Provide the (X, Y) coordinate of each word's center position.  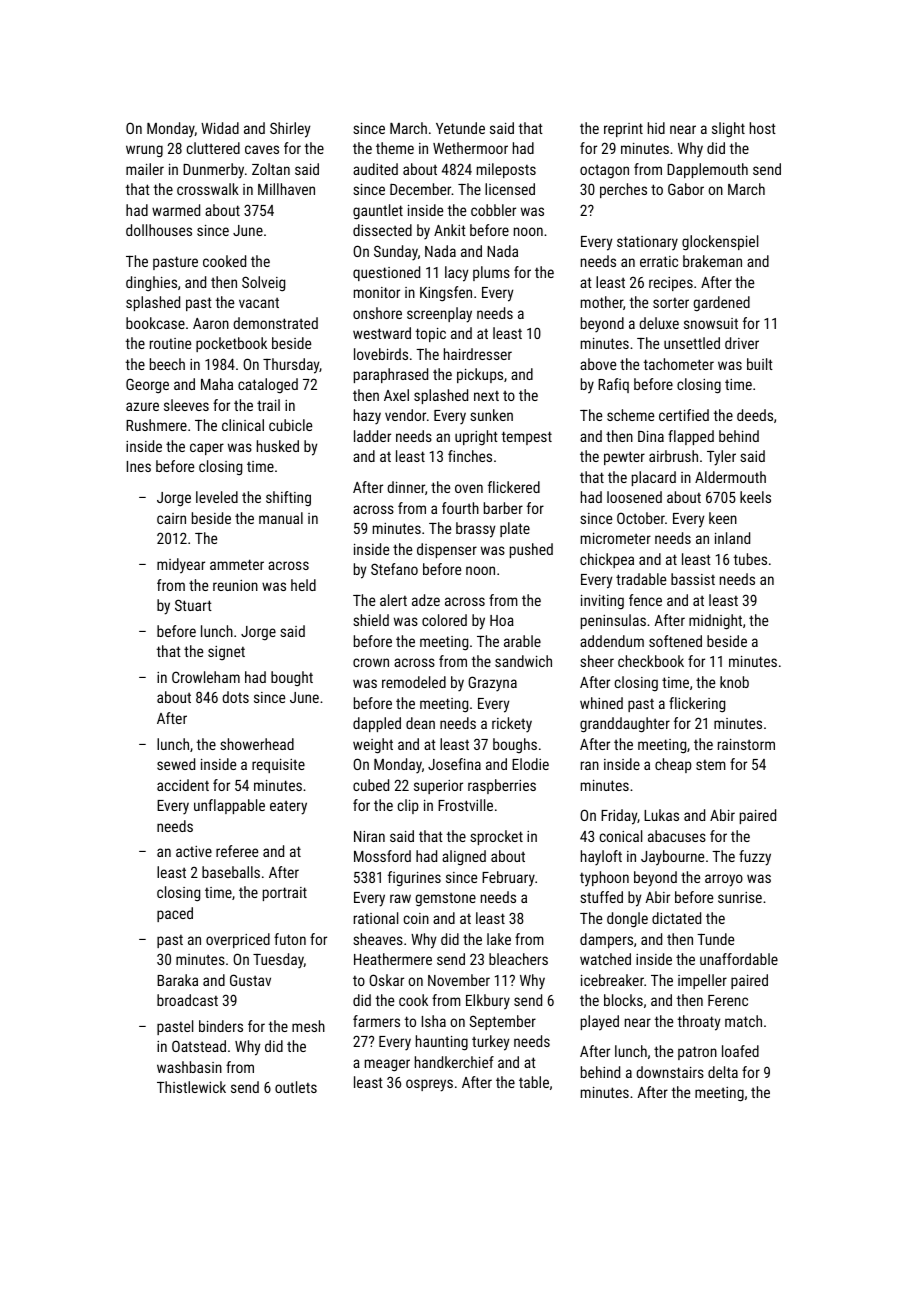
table (534, 1082)
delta (723, 1072)
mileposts (506, 170)
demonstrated (275, 323)
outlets (296, 1087)
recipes (671, 284)
